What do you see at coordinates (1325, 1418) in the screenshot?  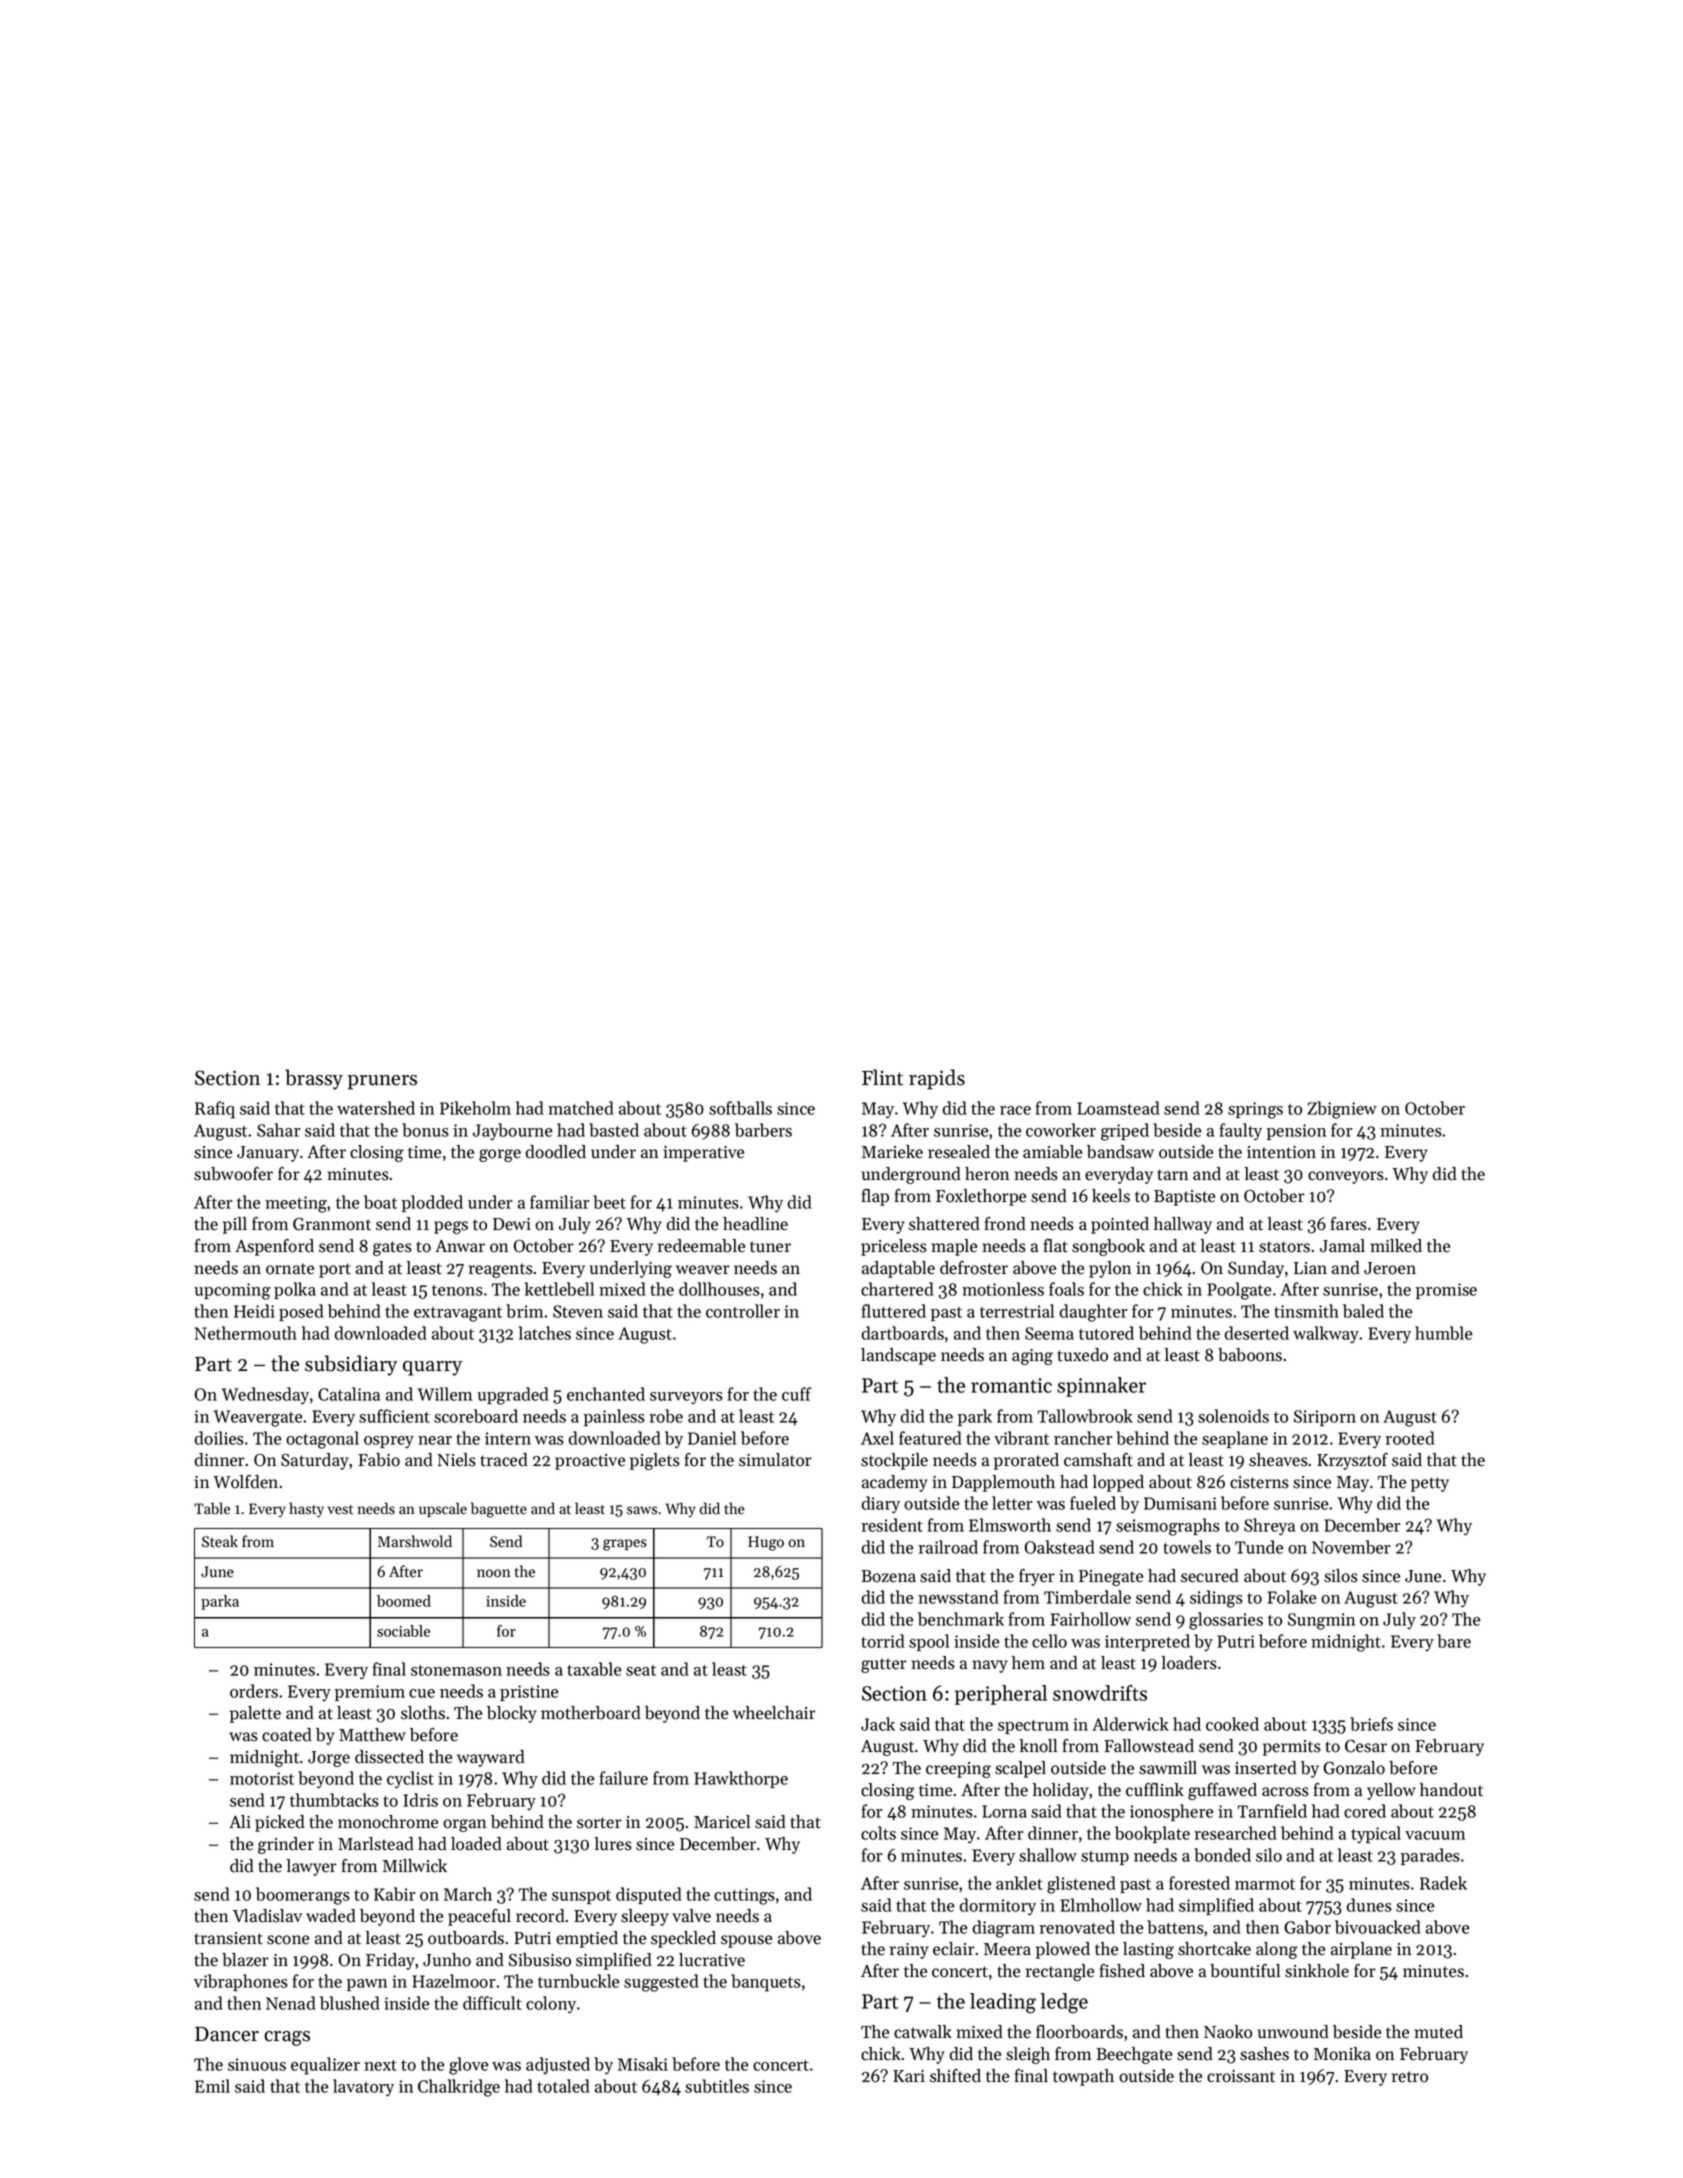 I see `Siriporn` at bounding box center [1325, 1418].
